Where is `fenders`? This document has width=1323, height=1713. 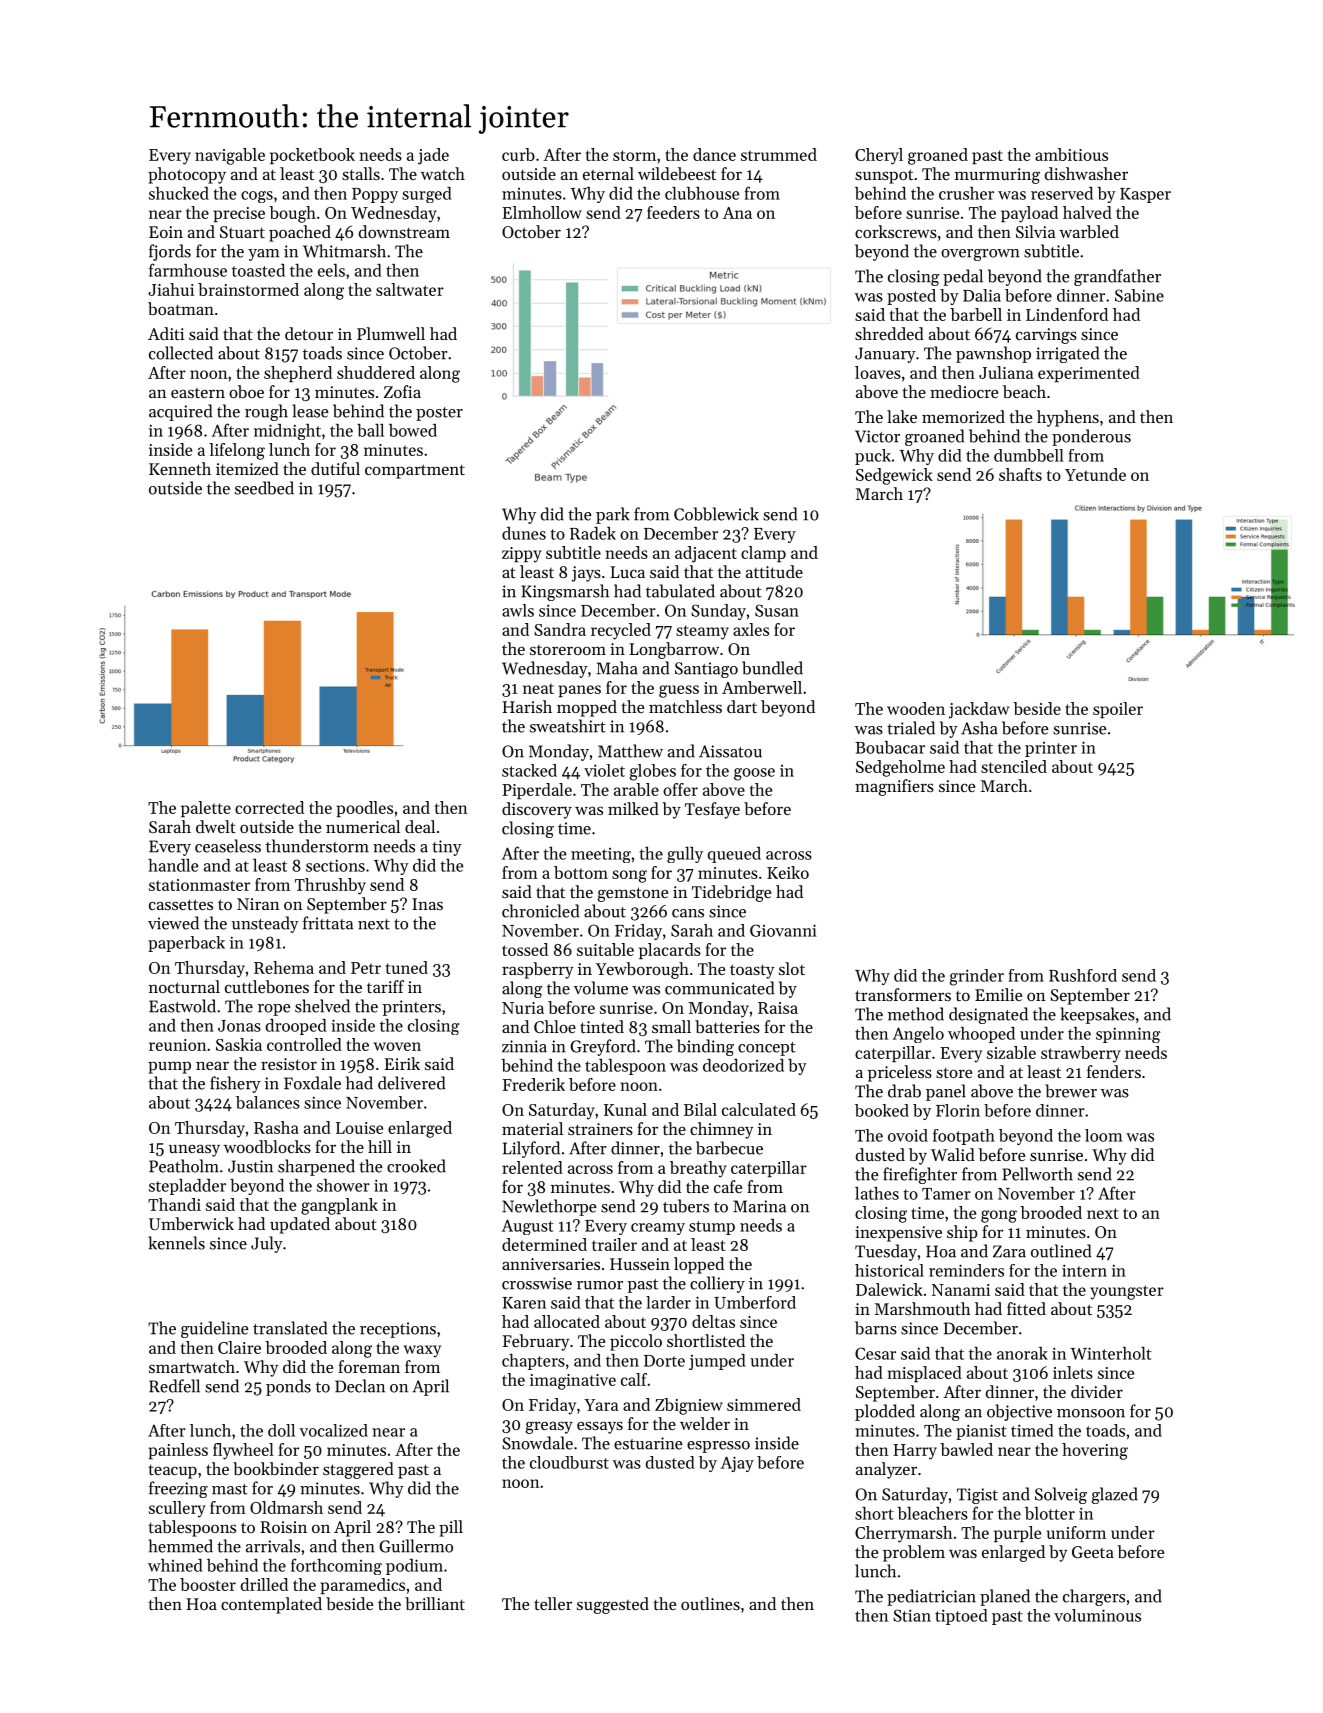
fenders is located at coordinates (1114, 1071).
